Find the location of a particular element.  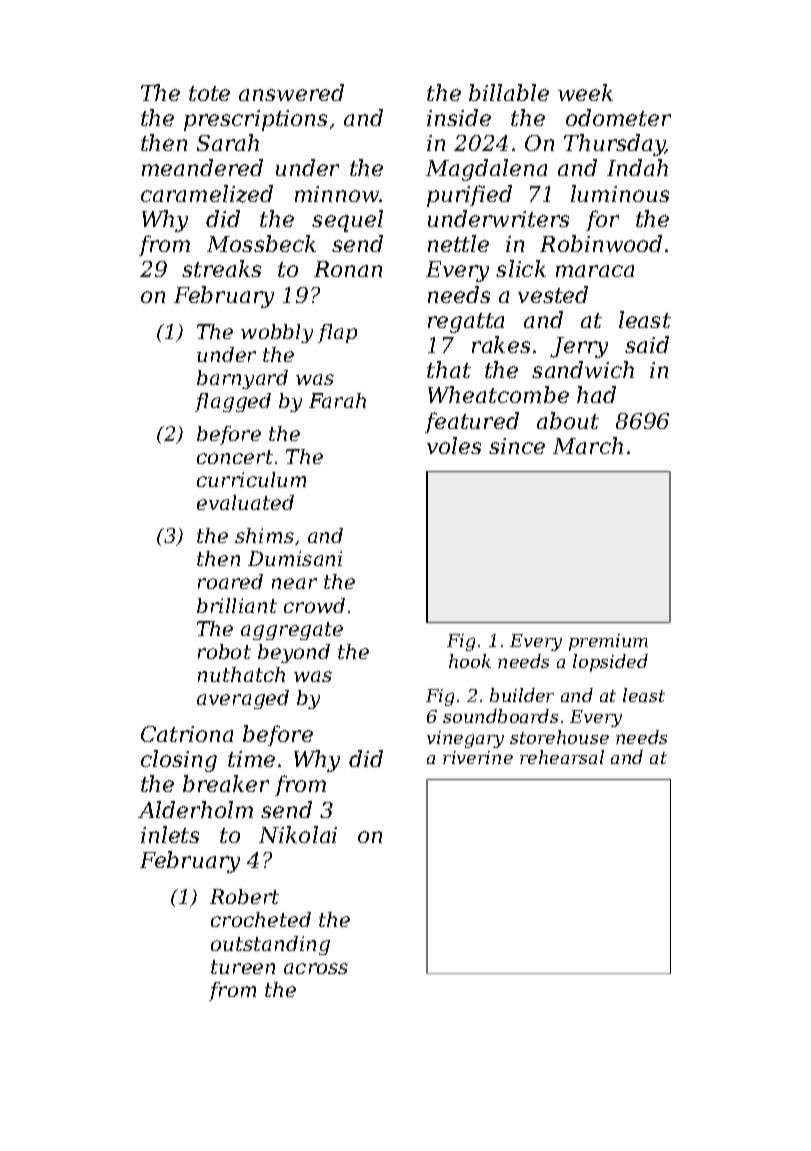

Catriona is located at coordinates (187, 734).
